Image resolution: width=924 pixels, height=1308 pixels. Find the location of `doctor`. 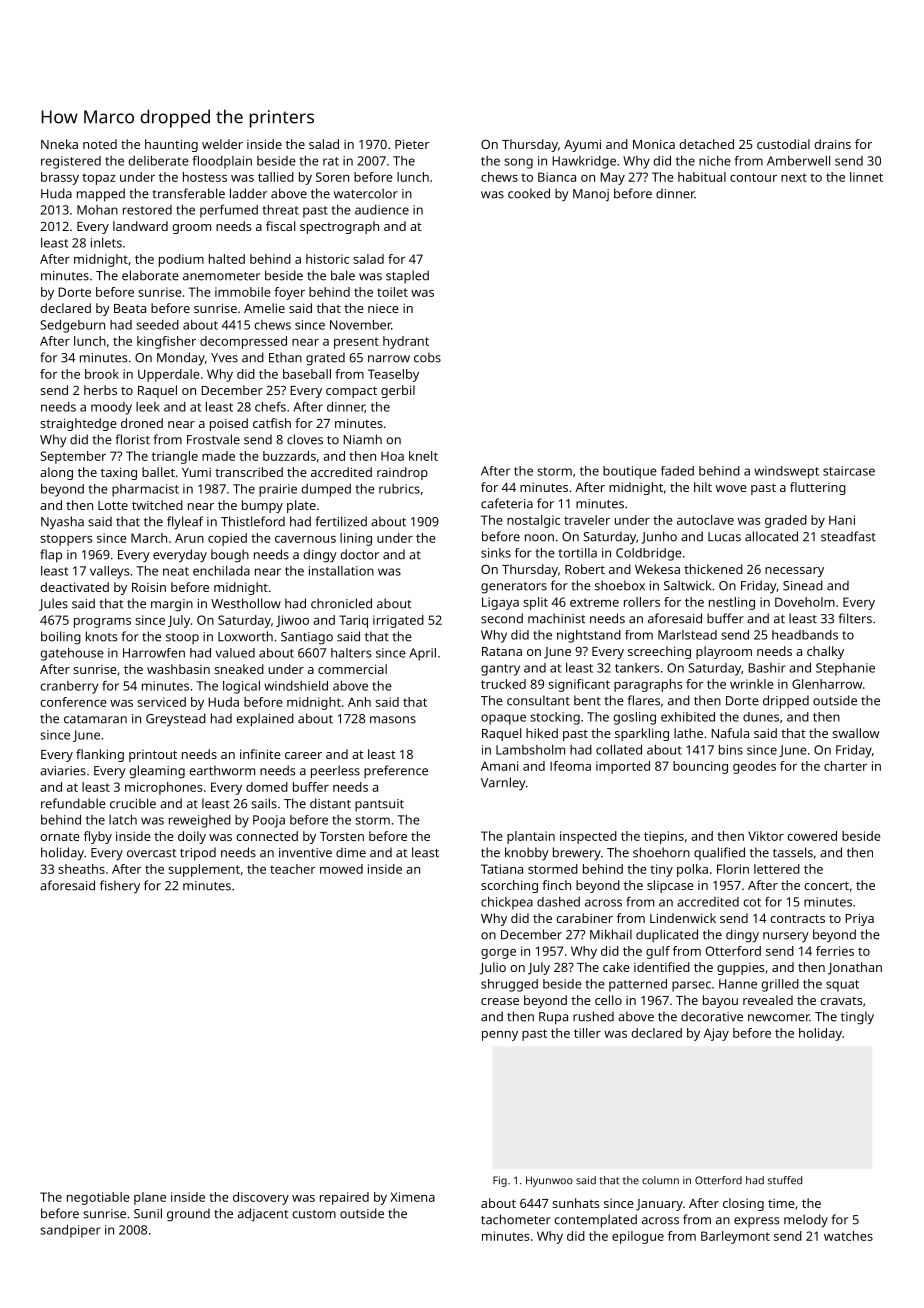

doctor is located at coordinates (359, 554).
